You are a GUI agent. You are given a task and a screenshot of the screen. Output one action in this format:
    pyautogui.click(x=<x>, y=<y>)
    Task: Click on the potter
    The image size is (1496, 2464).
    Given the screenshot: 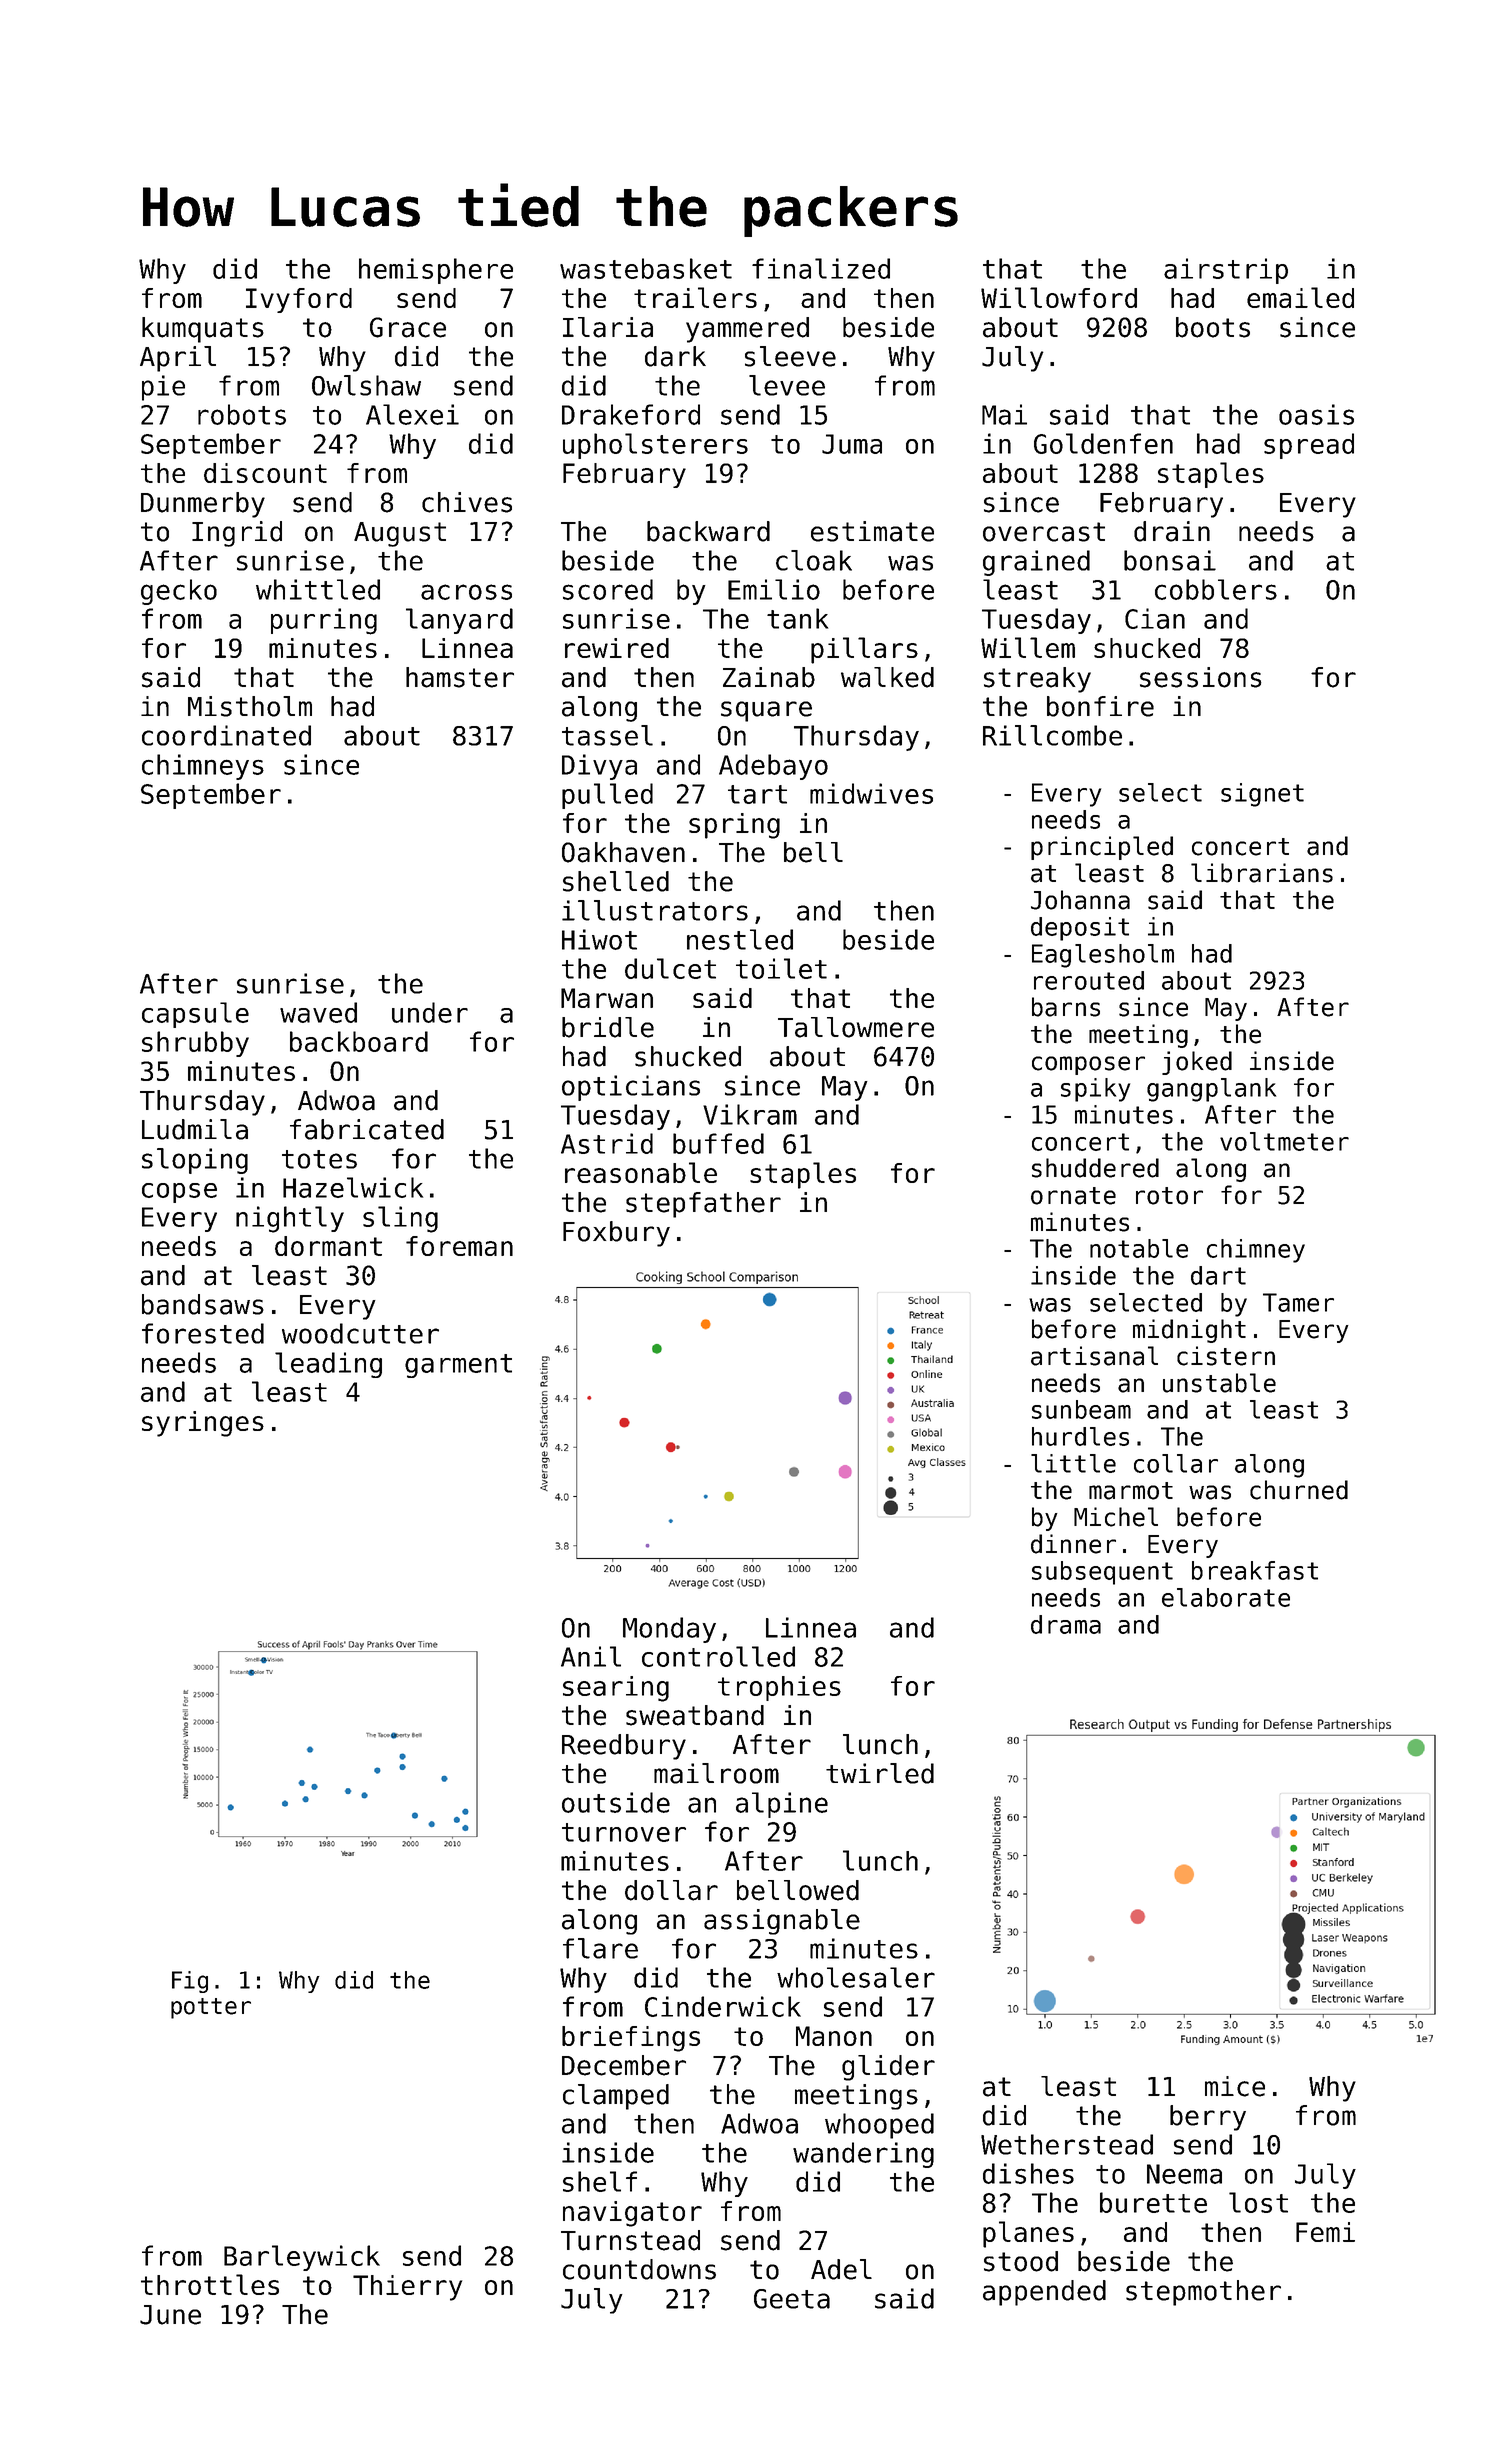 What is the action you would take?
    pyautogui.click(x=211, y=2008)
